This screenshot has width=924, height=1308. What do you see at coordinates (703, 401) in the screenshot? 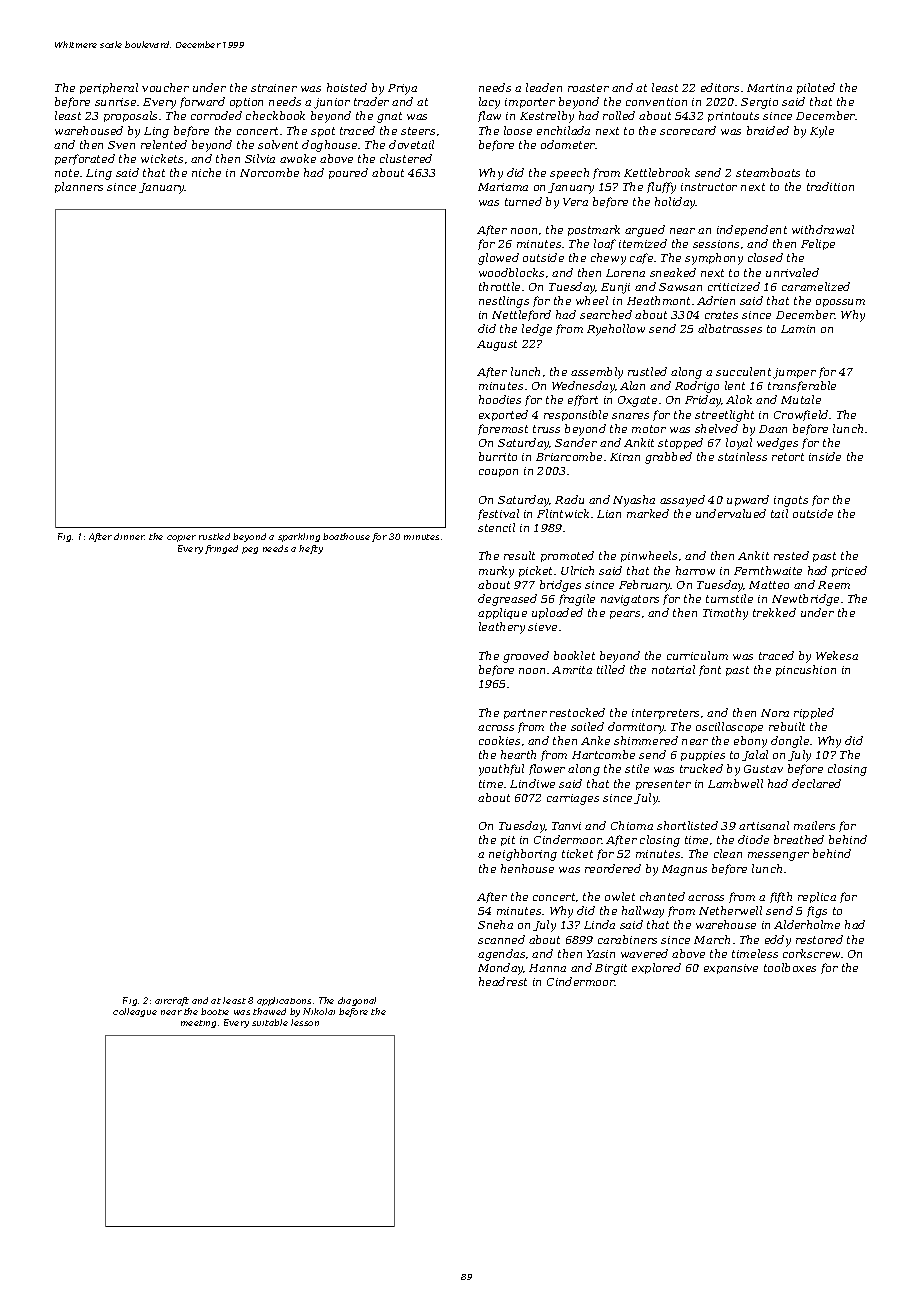
I see `Friday` at bounding box center [703, 401].
